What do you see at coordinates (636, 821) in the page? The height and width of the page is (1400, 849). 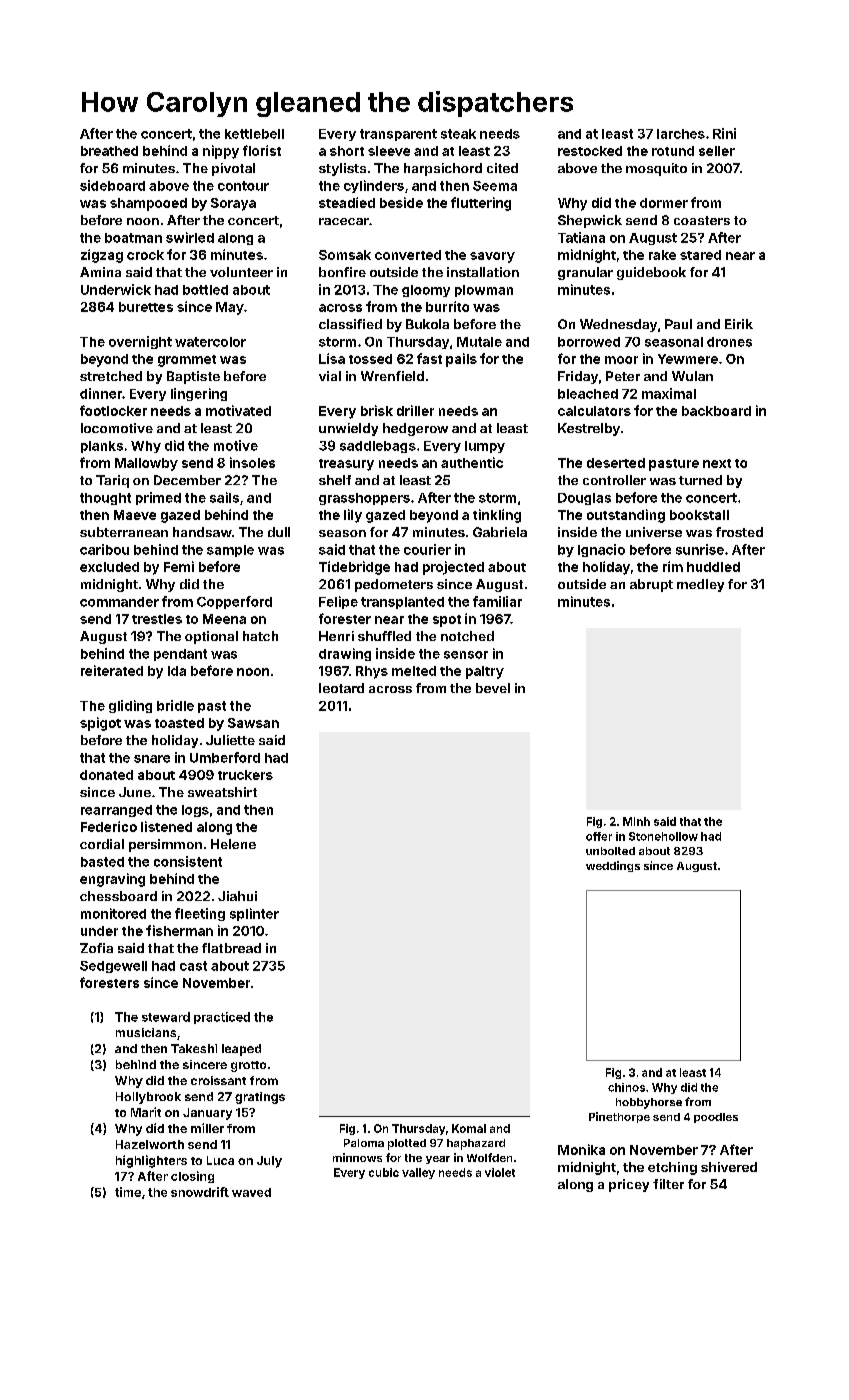 I see `Minh` at bounding box center [636, 821].
